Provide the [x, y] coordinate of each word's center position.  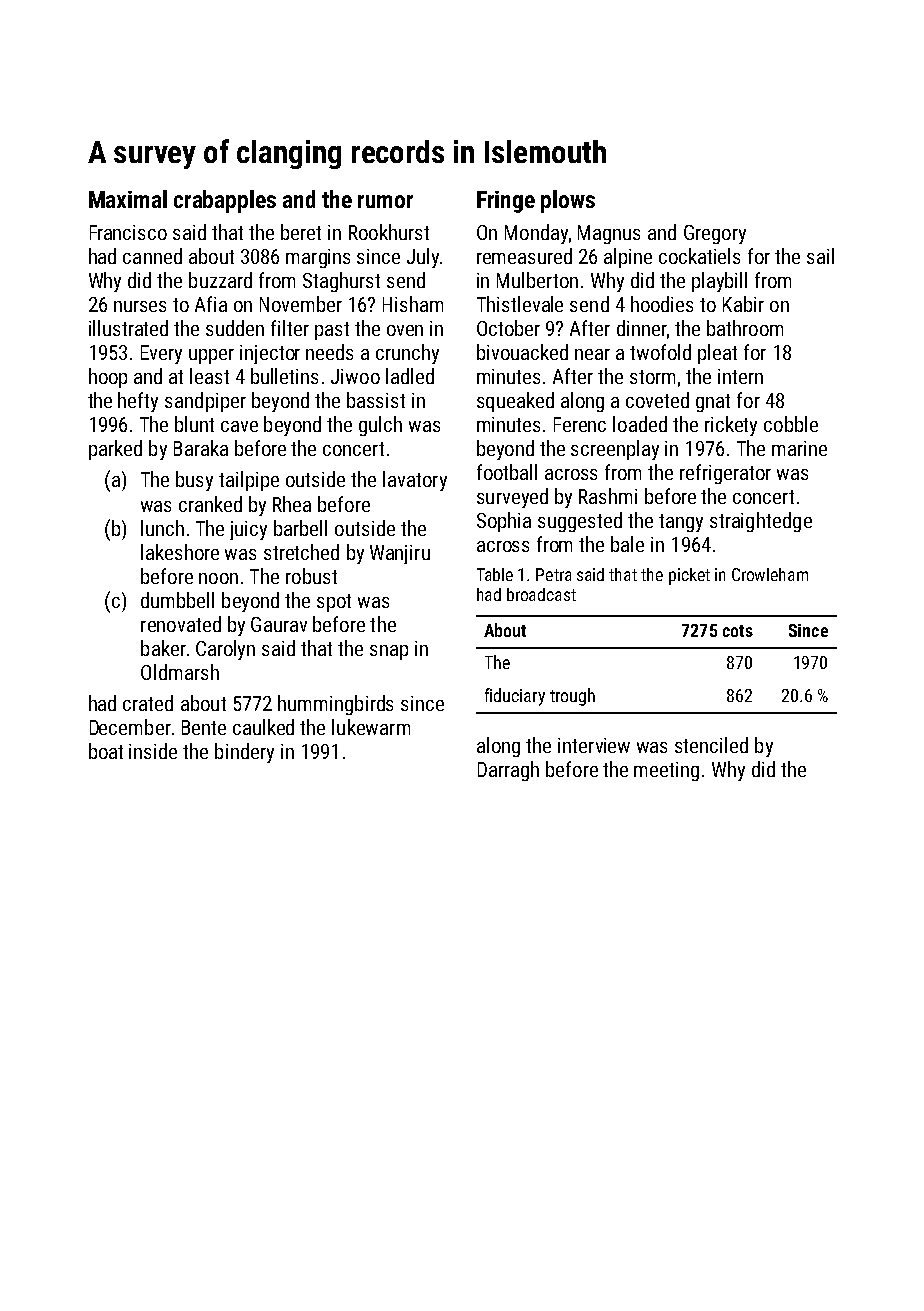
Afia [211, 304]
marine [799, 448]
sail [820, 256]
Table [495, 574]
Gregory [715, 234]
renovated [181, 624]
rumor [385, 201]
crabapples [225, 201]
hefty [138, 402]
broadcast [541, 594]
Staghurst [341, 282]
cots [738, 631]
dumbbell [177, 600]
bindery [244, 753]
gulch [380, 426]
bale [627, 544]
